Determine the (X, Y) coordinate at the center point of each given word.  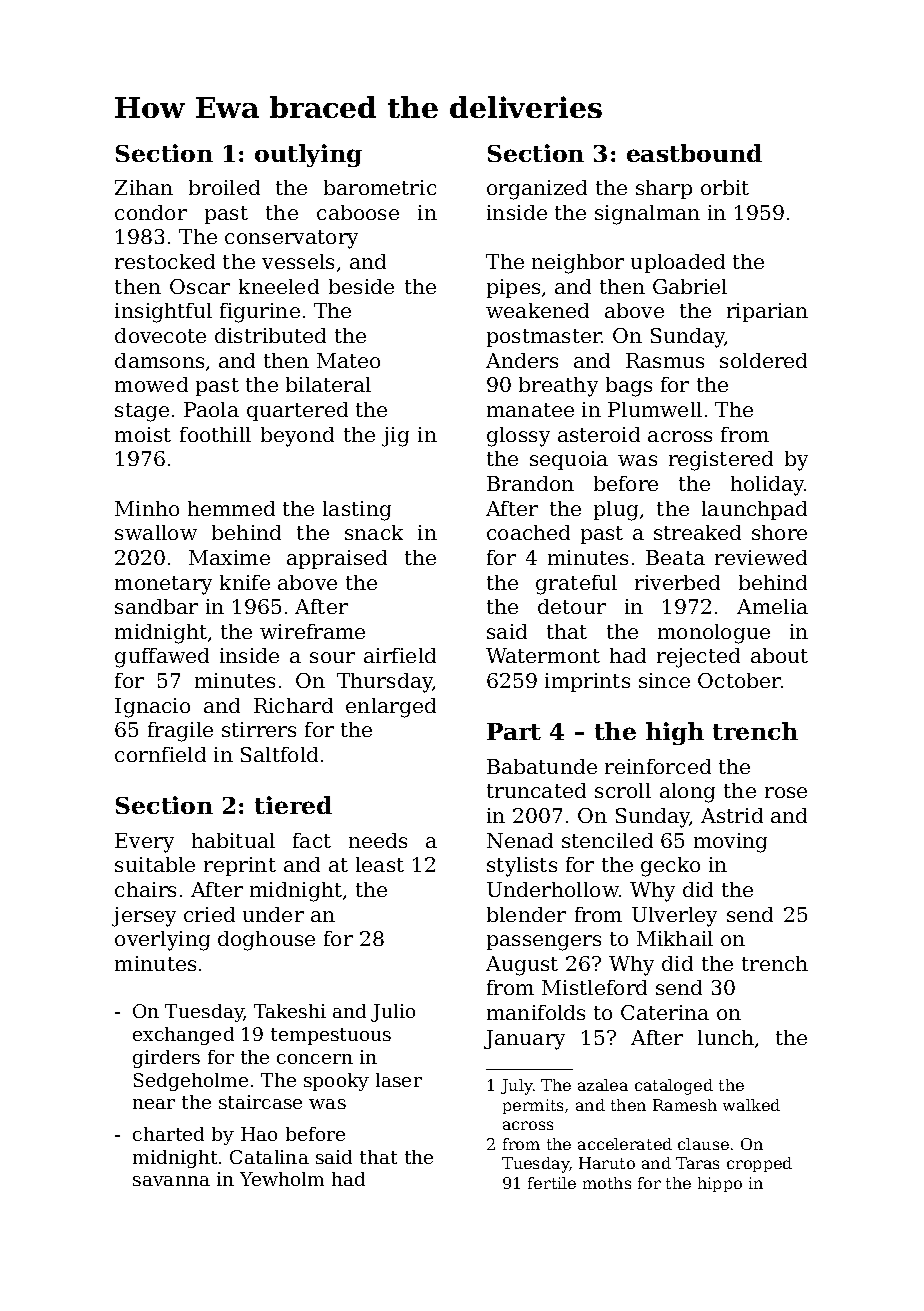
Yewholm (282, 1179)
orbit (725, 187)
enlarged (391, 708)
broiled (224, 187)
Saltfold (279, 754)
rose (786, 792)
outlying (308, 155)
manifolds (536, 1012)
